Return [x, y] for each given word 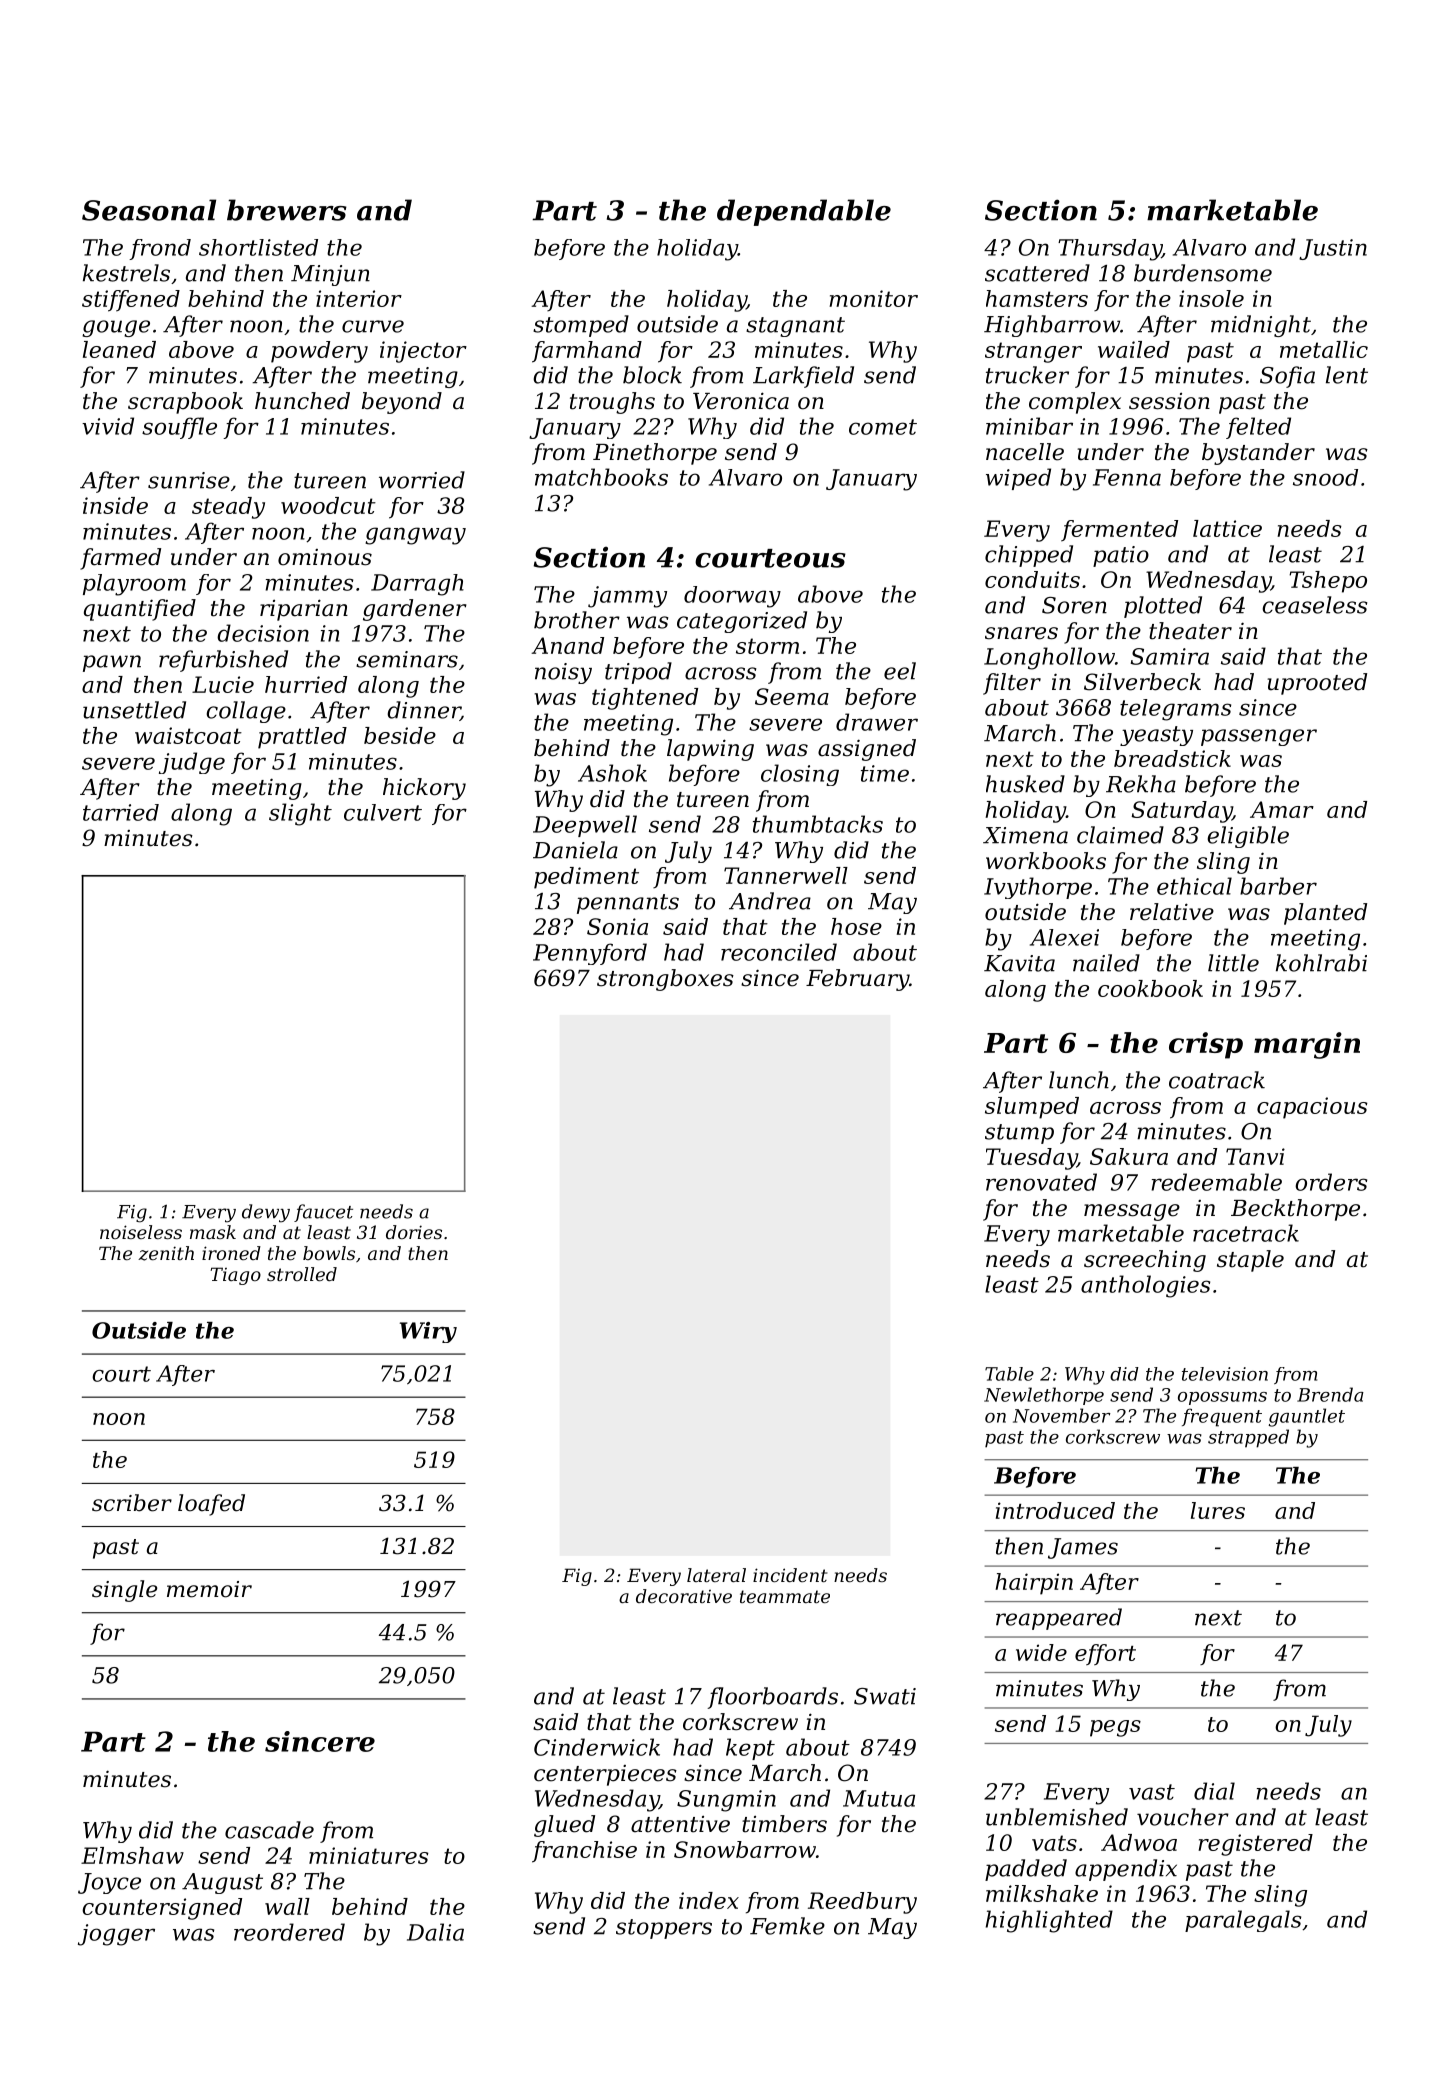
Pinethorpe [655, 454]
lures [1218, 1510]
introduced [1055, 1510]
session [1169, 401]
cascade [269, 1830]
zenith [166, 1253]
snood [1325, 477]
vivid [108, 426]
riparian [304, 610]
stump [1019, 1134]
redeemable [1217, 1182]
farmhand [587, 352]
